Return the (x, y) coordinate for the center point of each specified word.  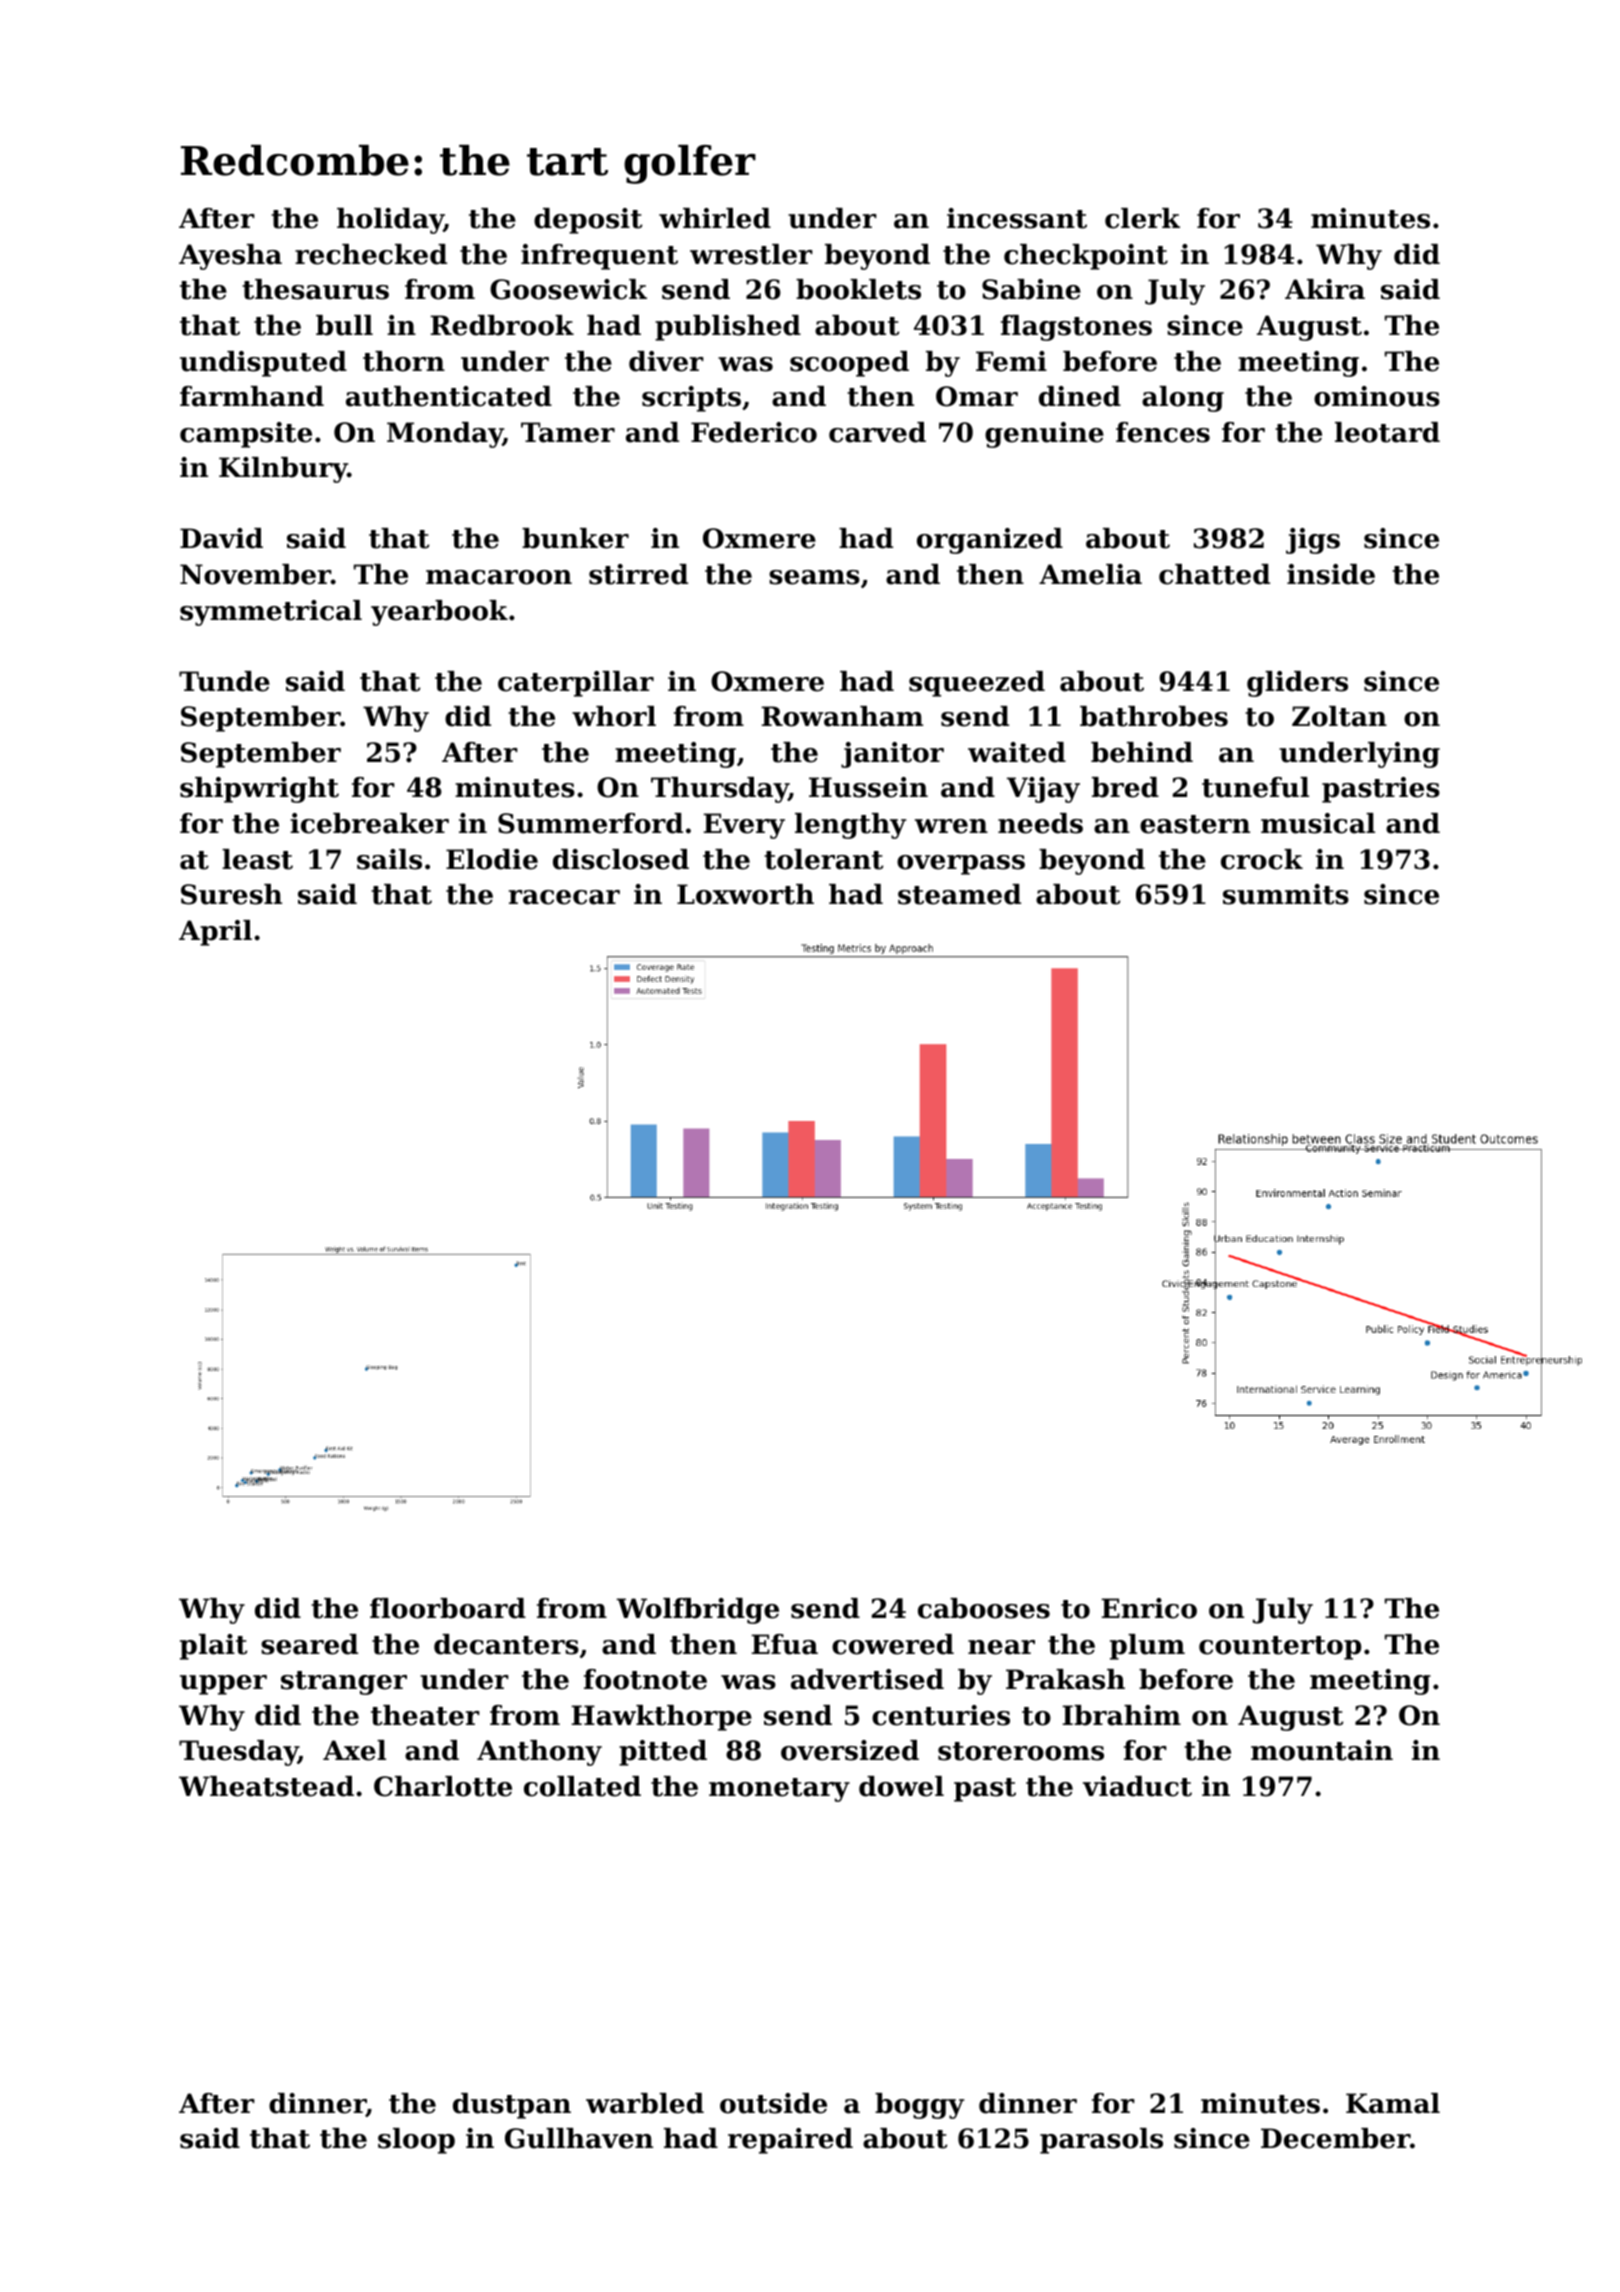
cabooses (984, 1608)
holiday (390, 221)
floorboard (448, 1608)
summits (1286, 894)
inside (1331, 574)
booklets (858, 289)
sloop (416, 2141)
